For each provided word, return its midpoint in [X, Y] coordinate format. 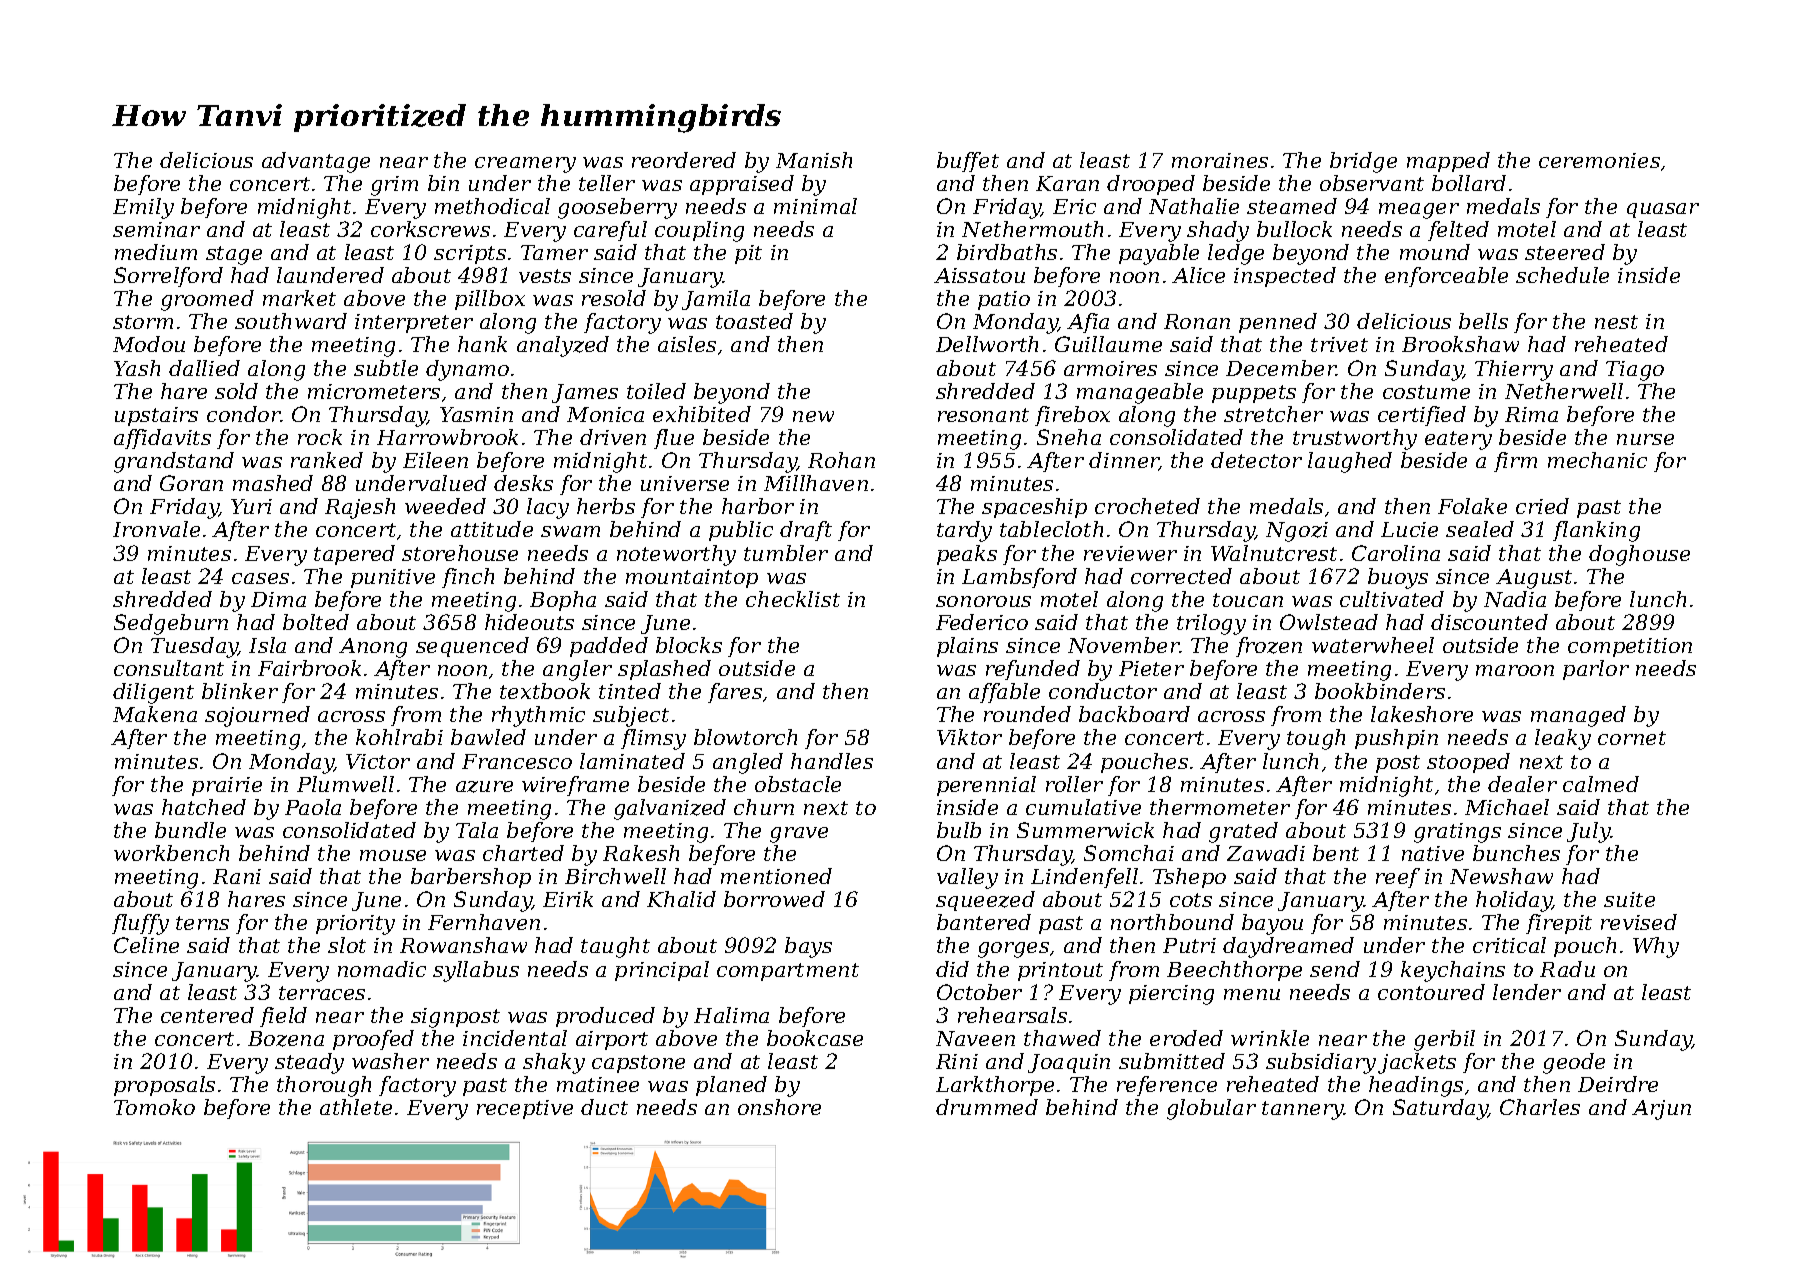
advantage [316, 162]
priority [355, 925]
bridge [1363, 162]
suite [1629, 899]
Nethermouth [1032, 229]
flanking [1596, 531]
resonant [983, 415]
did [952, 969]
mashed [273, 483]
